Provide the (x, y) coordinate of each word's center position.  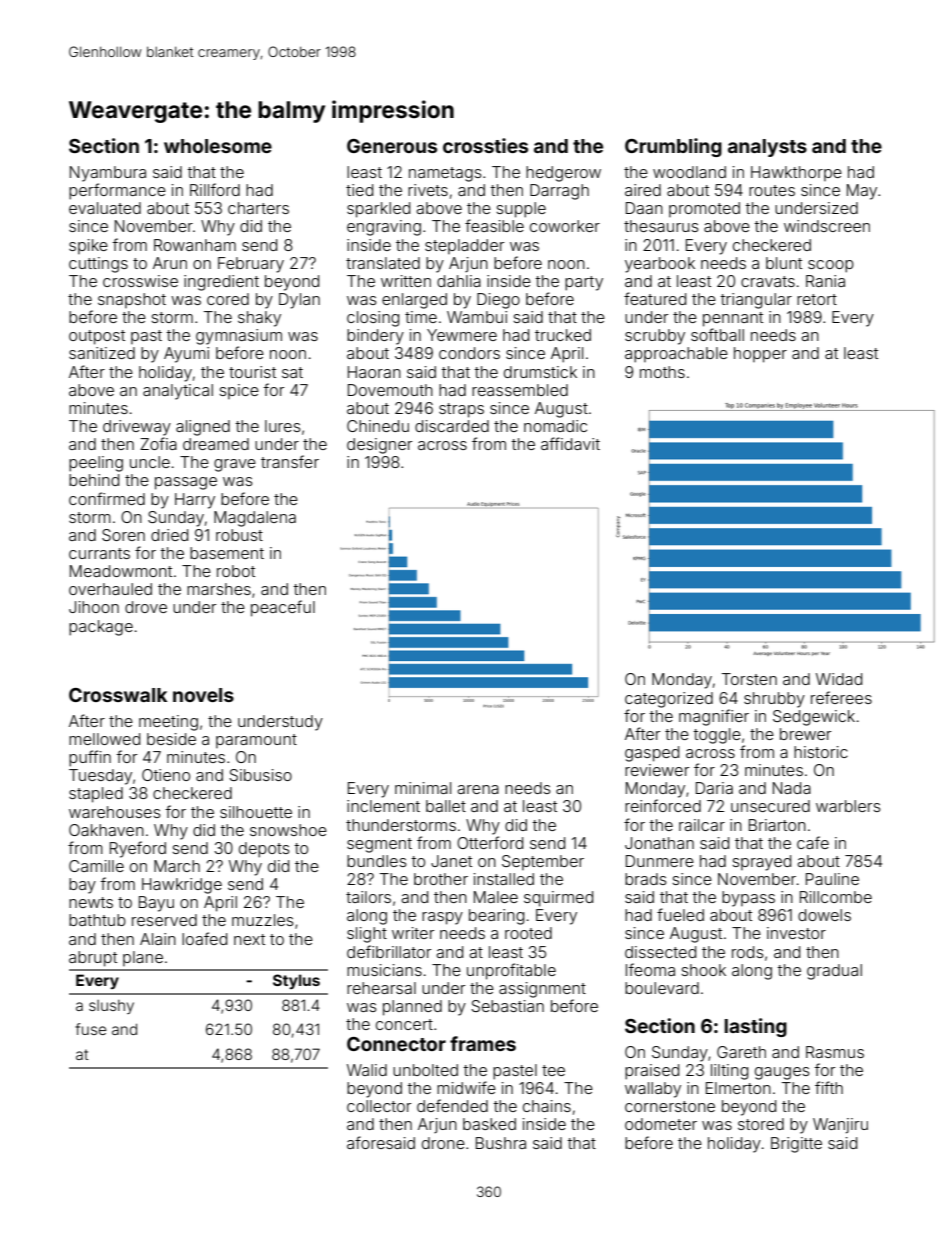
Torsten (749, 679)
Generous (392, 146)
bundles (377, 861)
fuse (91, 1029)
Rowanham (195, 245)
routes (772, 190)
